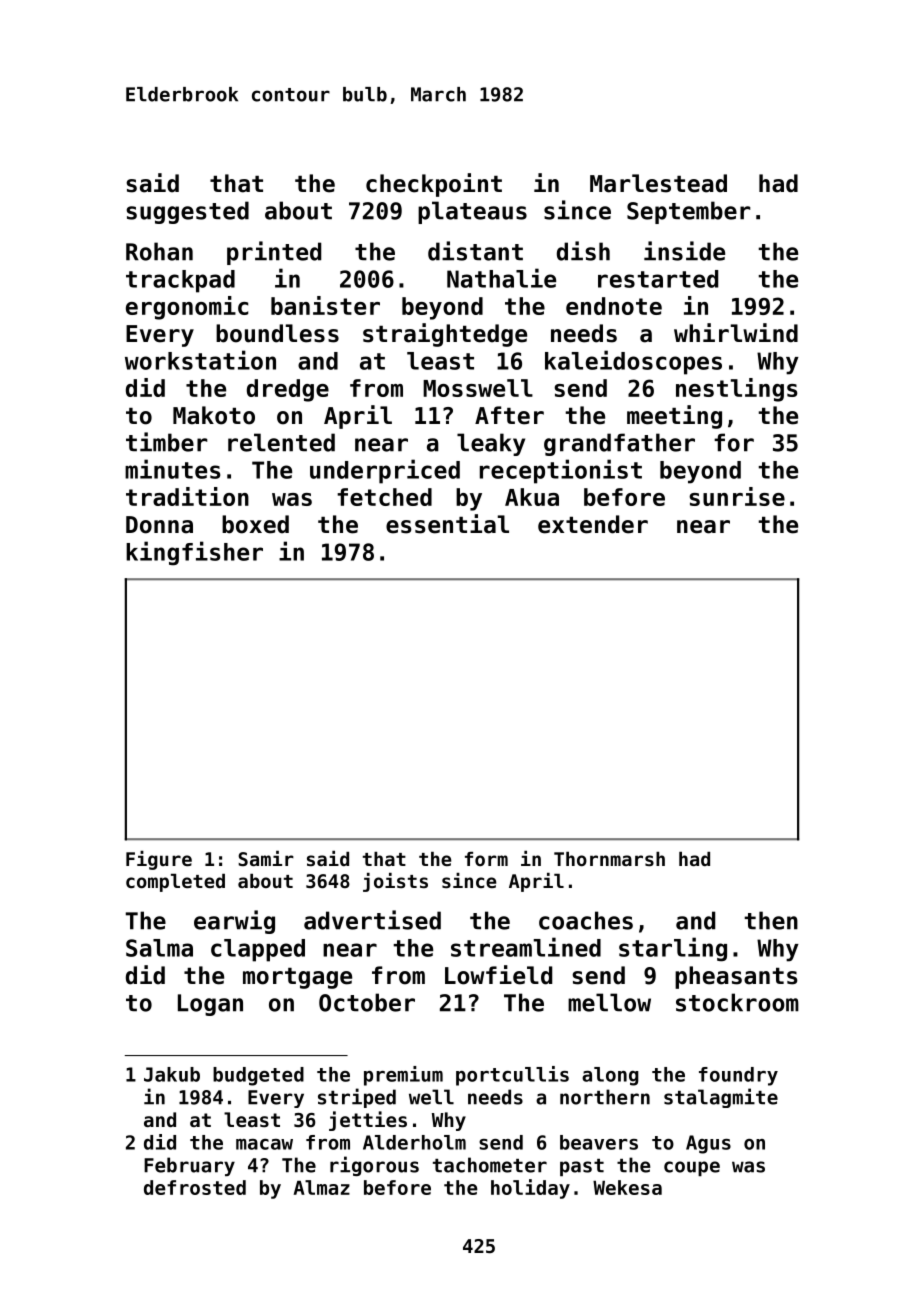 This page has width=924, height=1311. Describe the element at coordinates (447, 524) in the page. I see `essential` at that location.
